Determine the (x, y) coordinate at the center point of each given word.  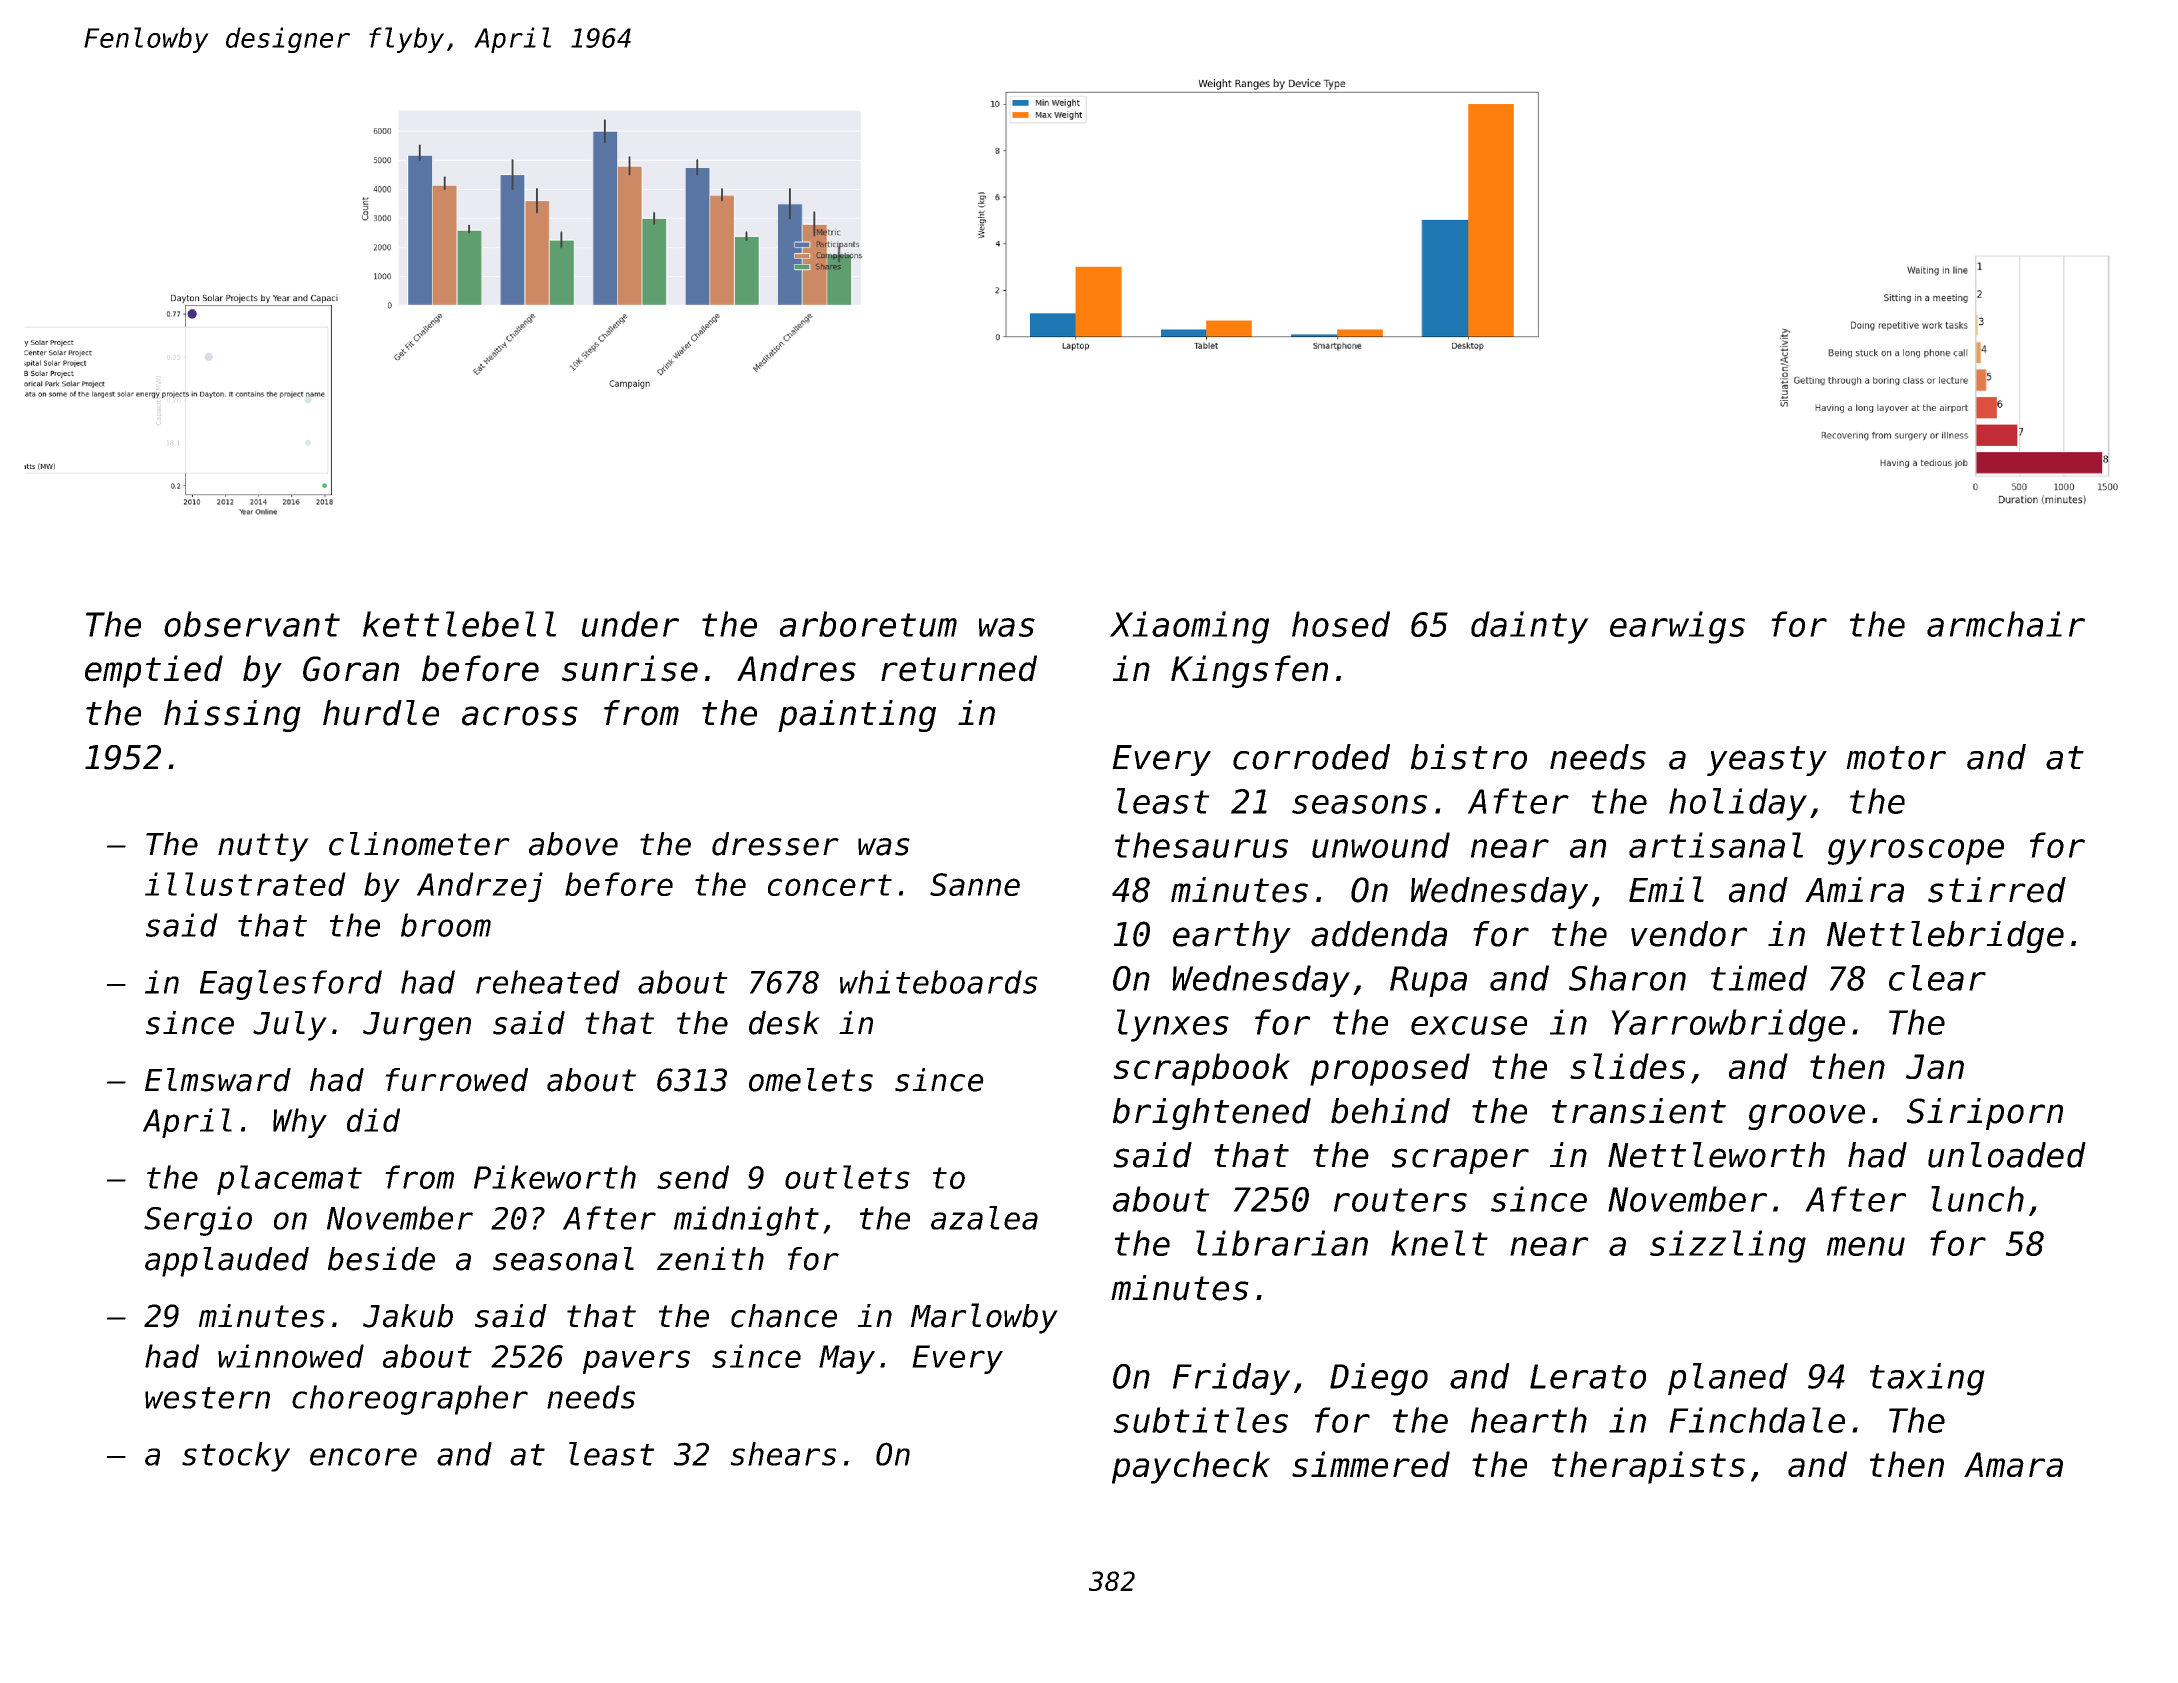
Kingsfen (1249, 671)
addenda (1379, 934)
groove (1806, 1117)
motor (1896, 758)
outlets (847, 1177)
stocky (236, 1457)
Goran (351, 669)
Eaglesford (291, 985)
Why (300, 1123)
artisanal (1716, 845)
